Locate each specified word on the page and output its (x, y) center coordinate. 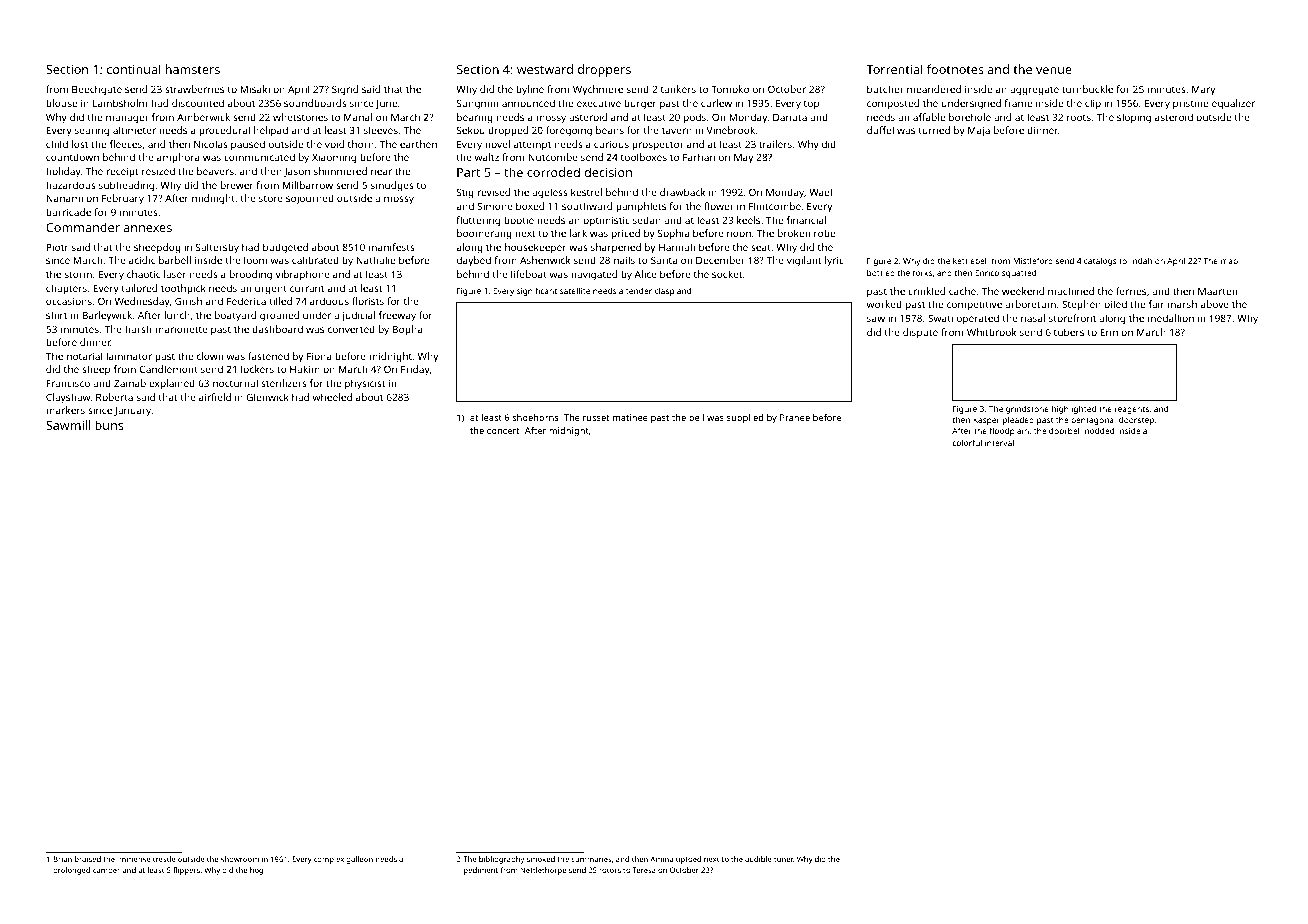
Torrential (894, 69)
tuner (784, 859)
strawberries (194, 89)
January (133, 412)
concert (503, 431)
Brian (62, 859)
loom (255, 260)
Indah (1141, 260)
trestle (164, 859)
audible (758, 859)
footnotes (955, 69)
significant (537, 291)
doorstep (1136, 420)
